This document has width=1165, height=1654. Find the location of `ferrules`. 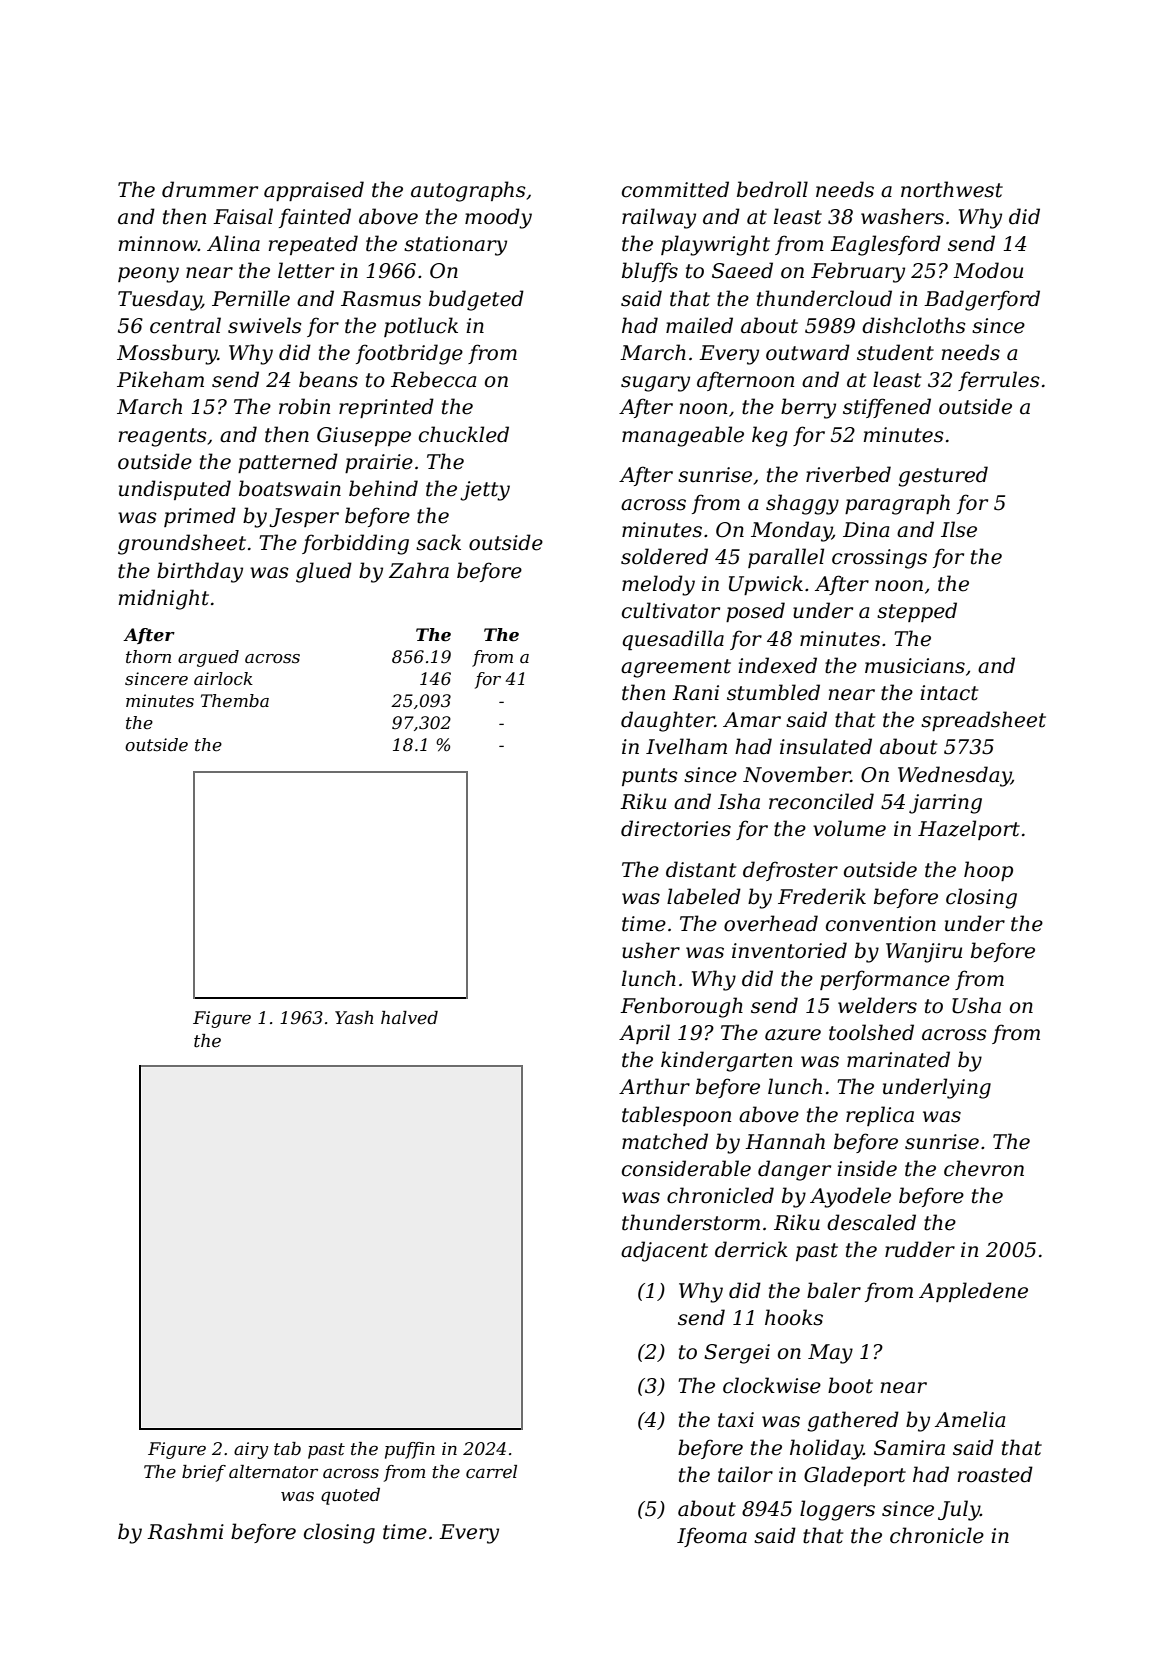

ferrules is located at coordinates (999, 381).
